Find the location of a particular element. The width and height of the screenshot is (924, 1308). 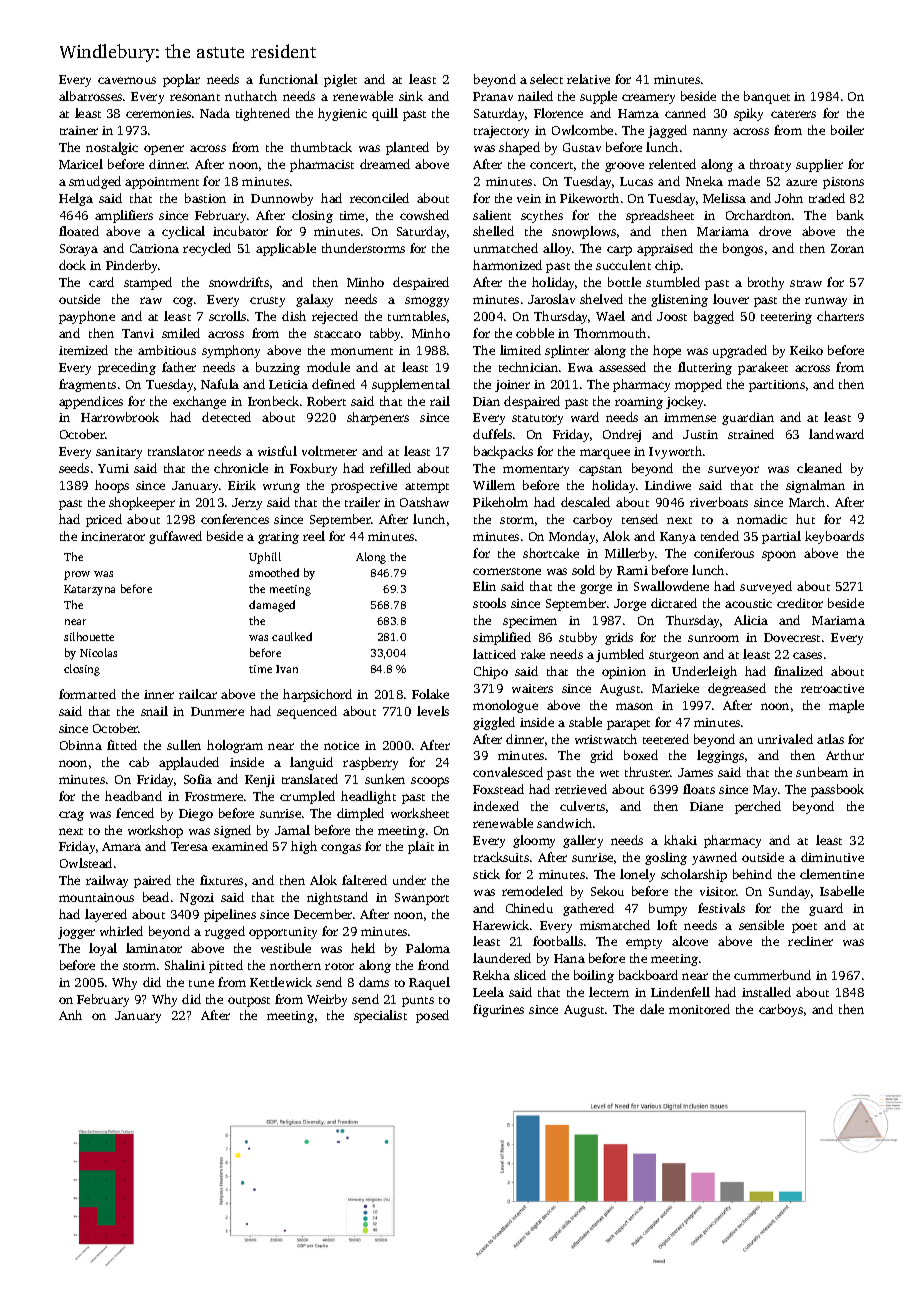

reel is located at coordinates (314, 536).
